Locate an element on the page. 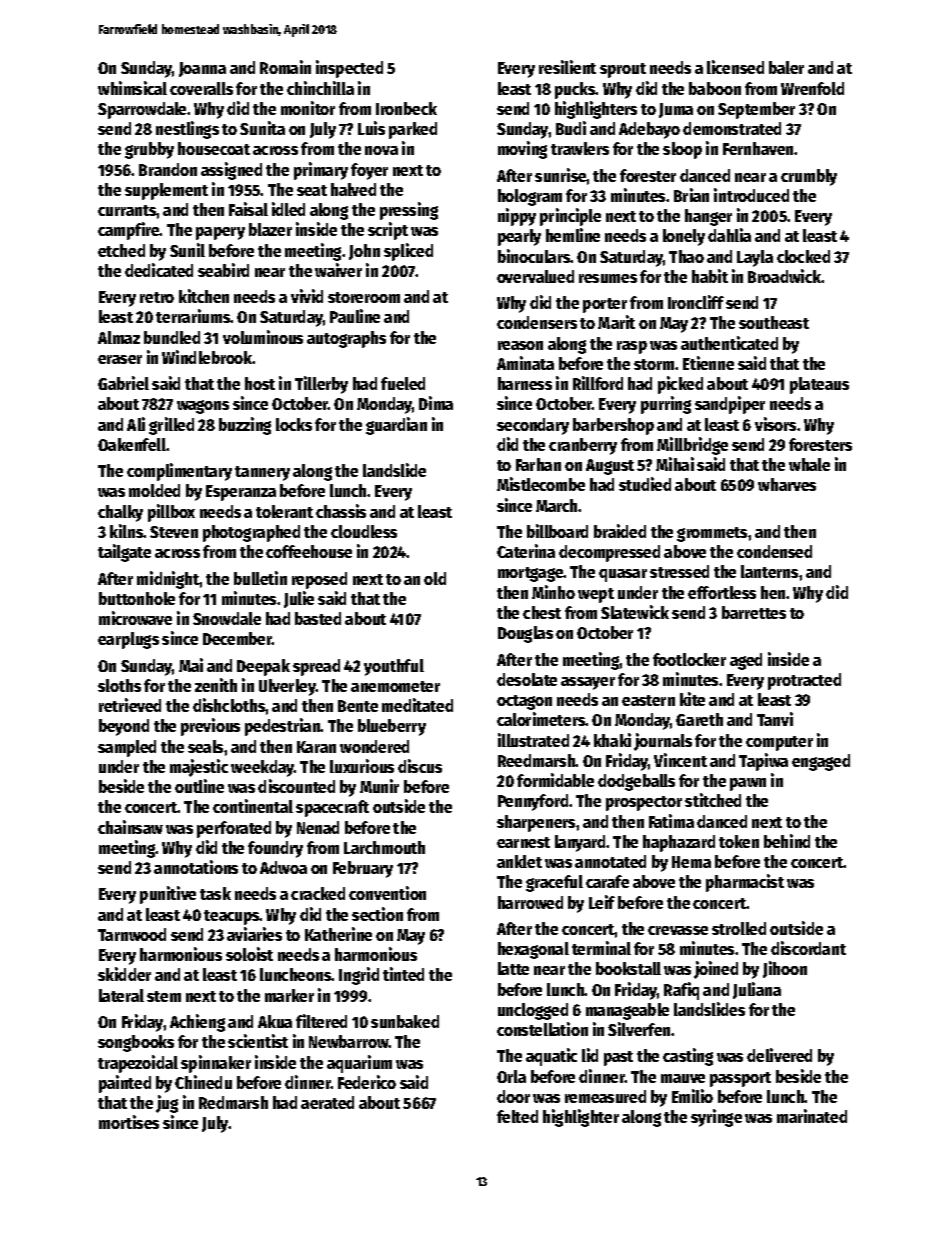 Image resolution: width=952 pixels, height=1233 pixels. Slatewick is located at coordinates (635, 612).
